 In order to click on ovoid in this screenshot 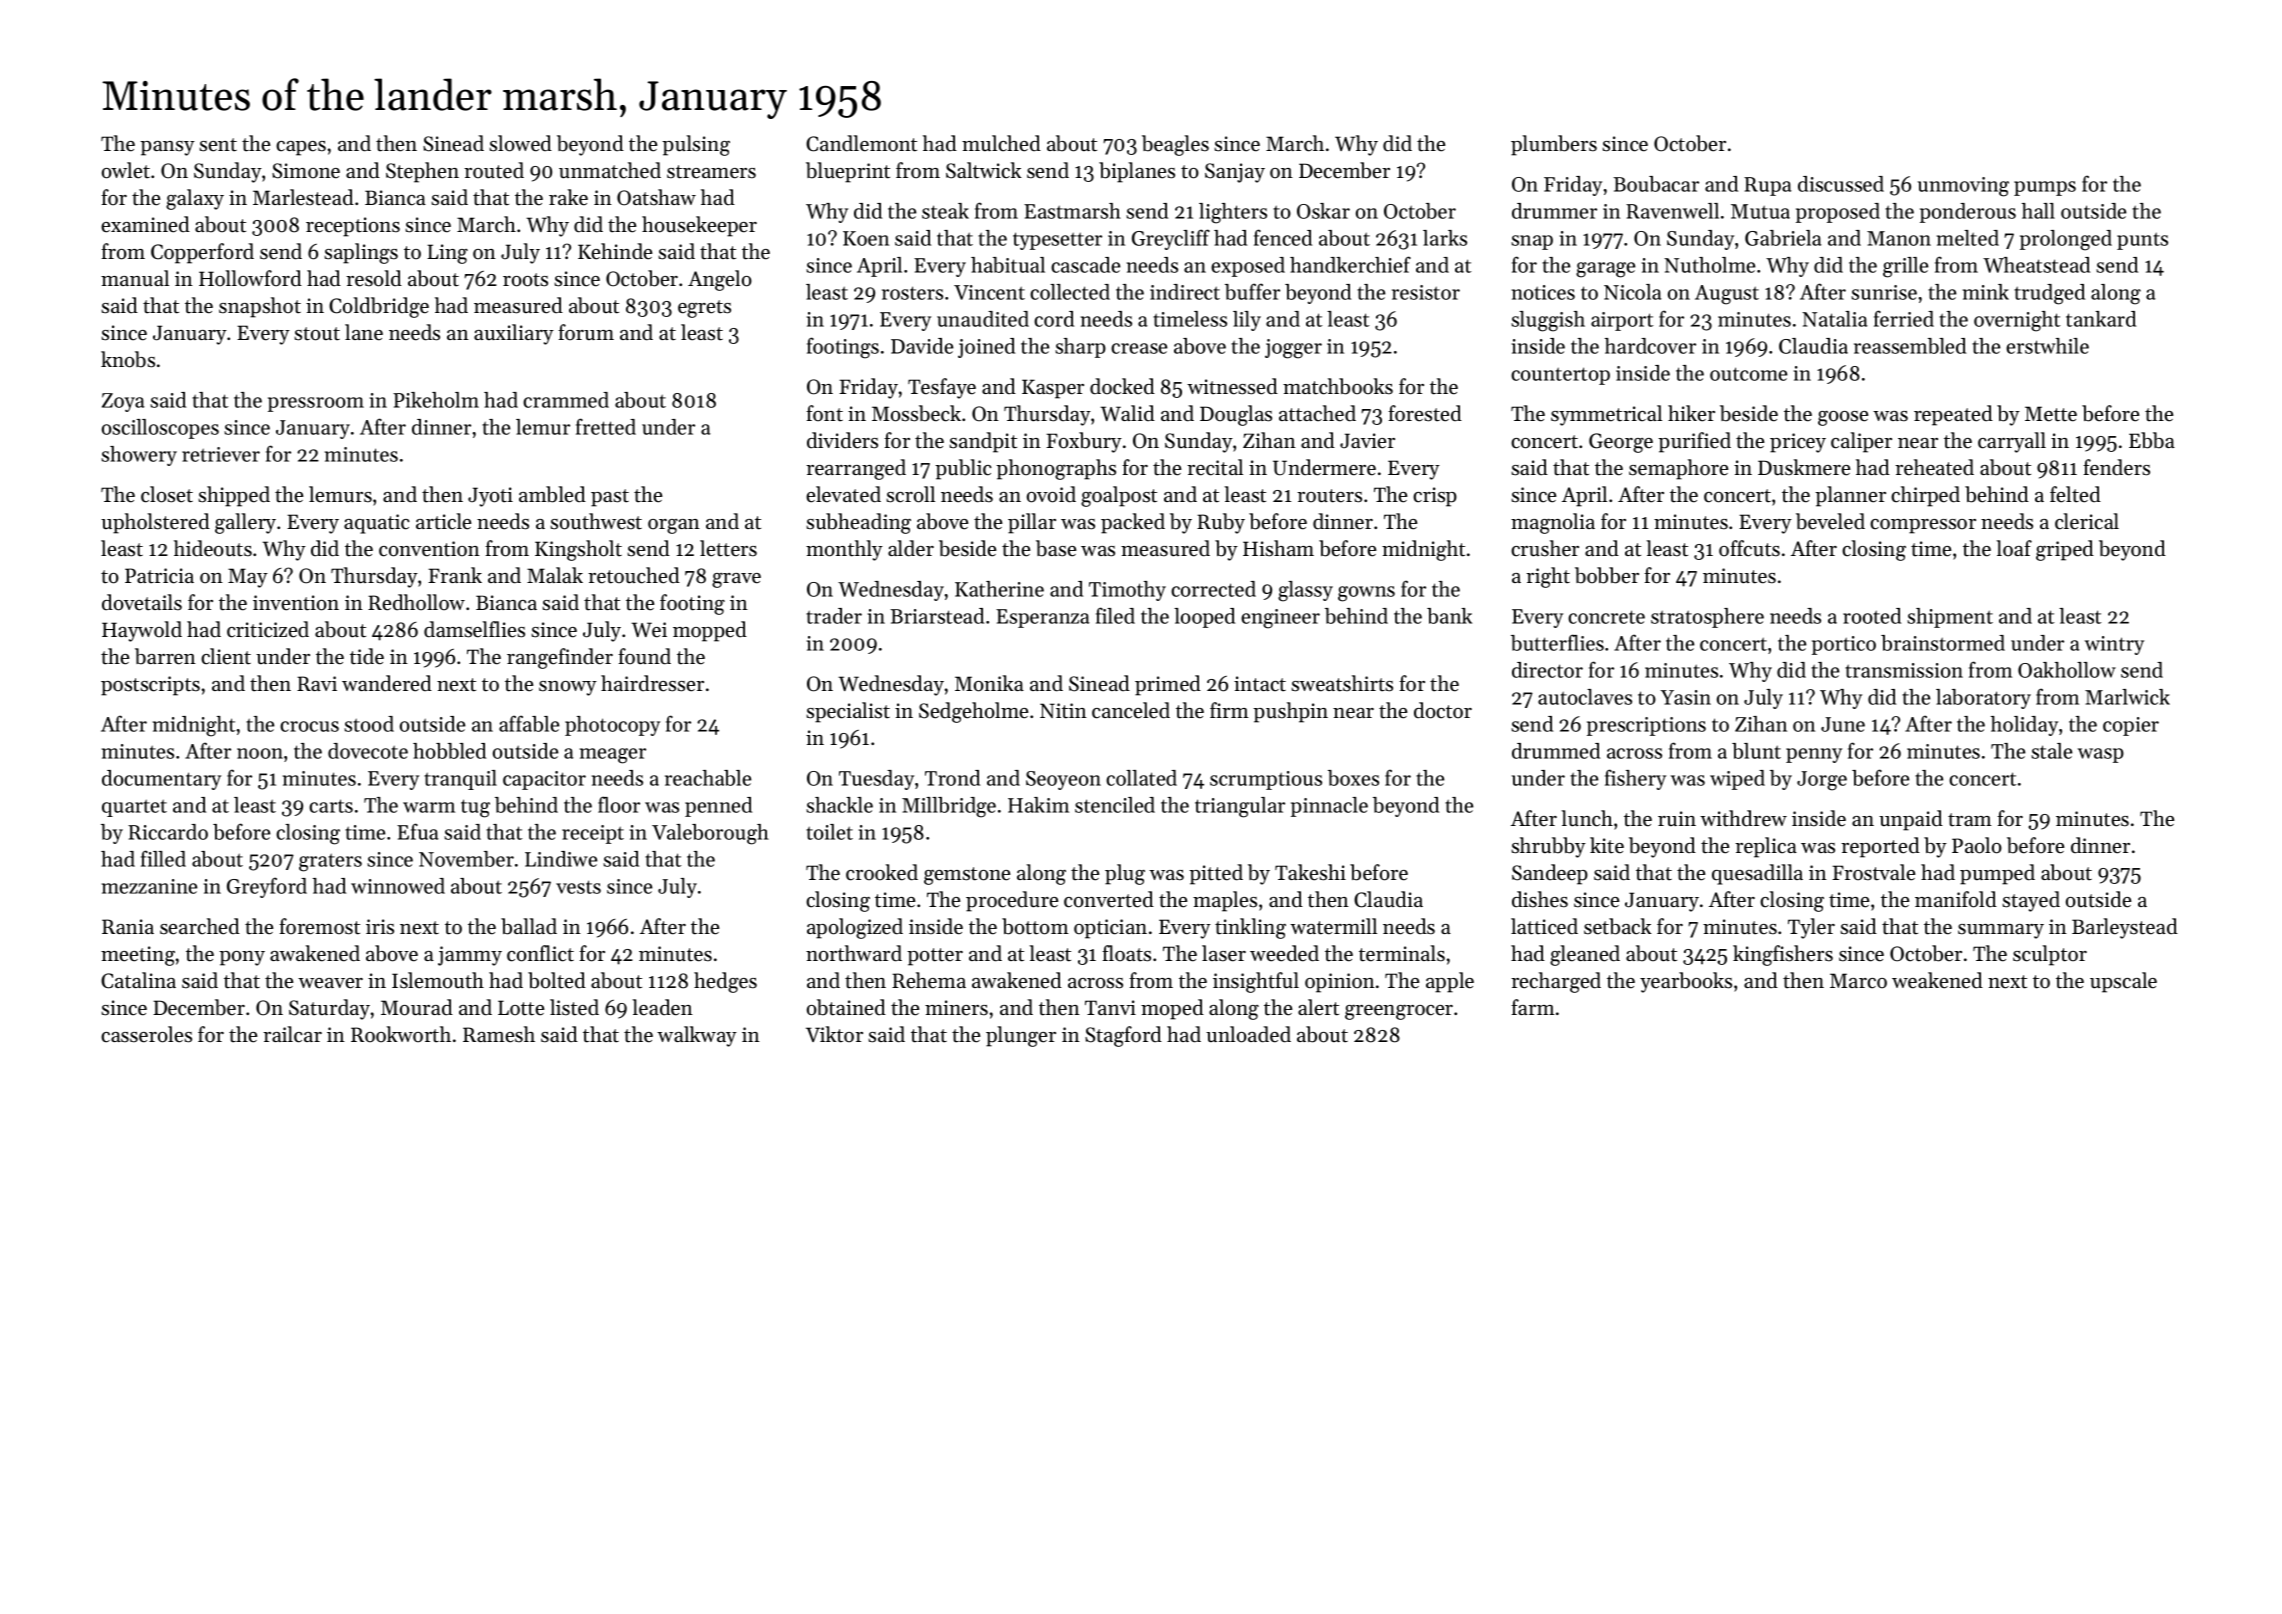, I will do `click(1051, 494)`.
